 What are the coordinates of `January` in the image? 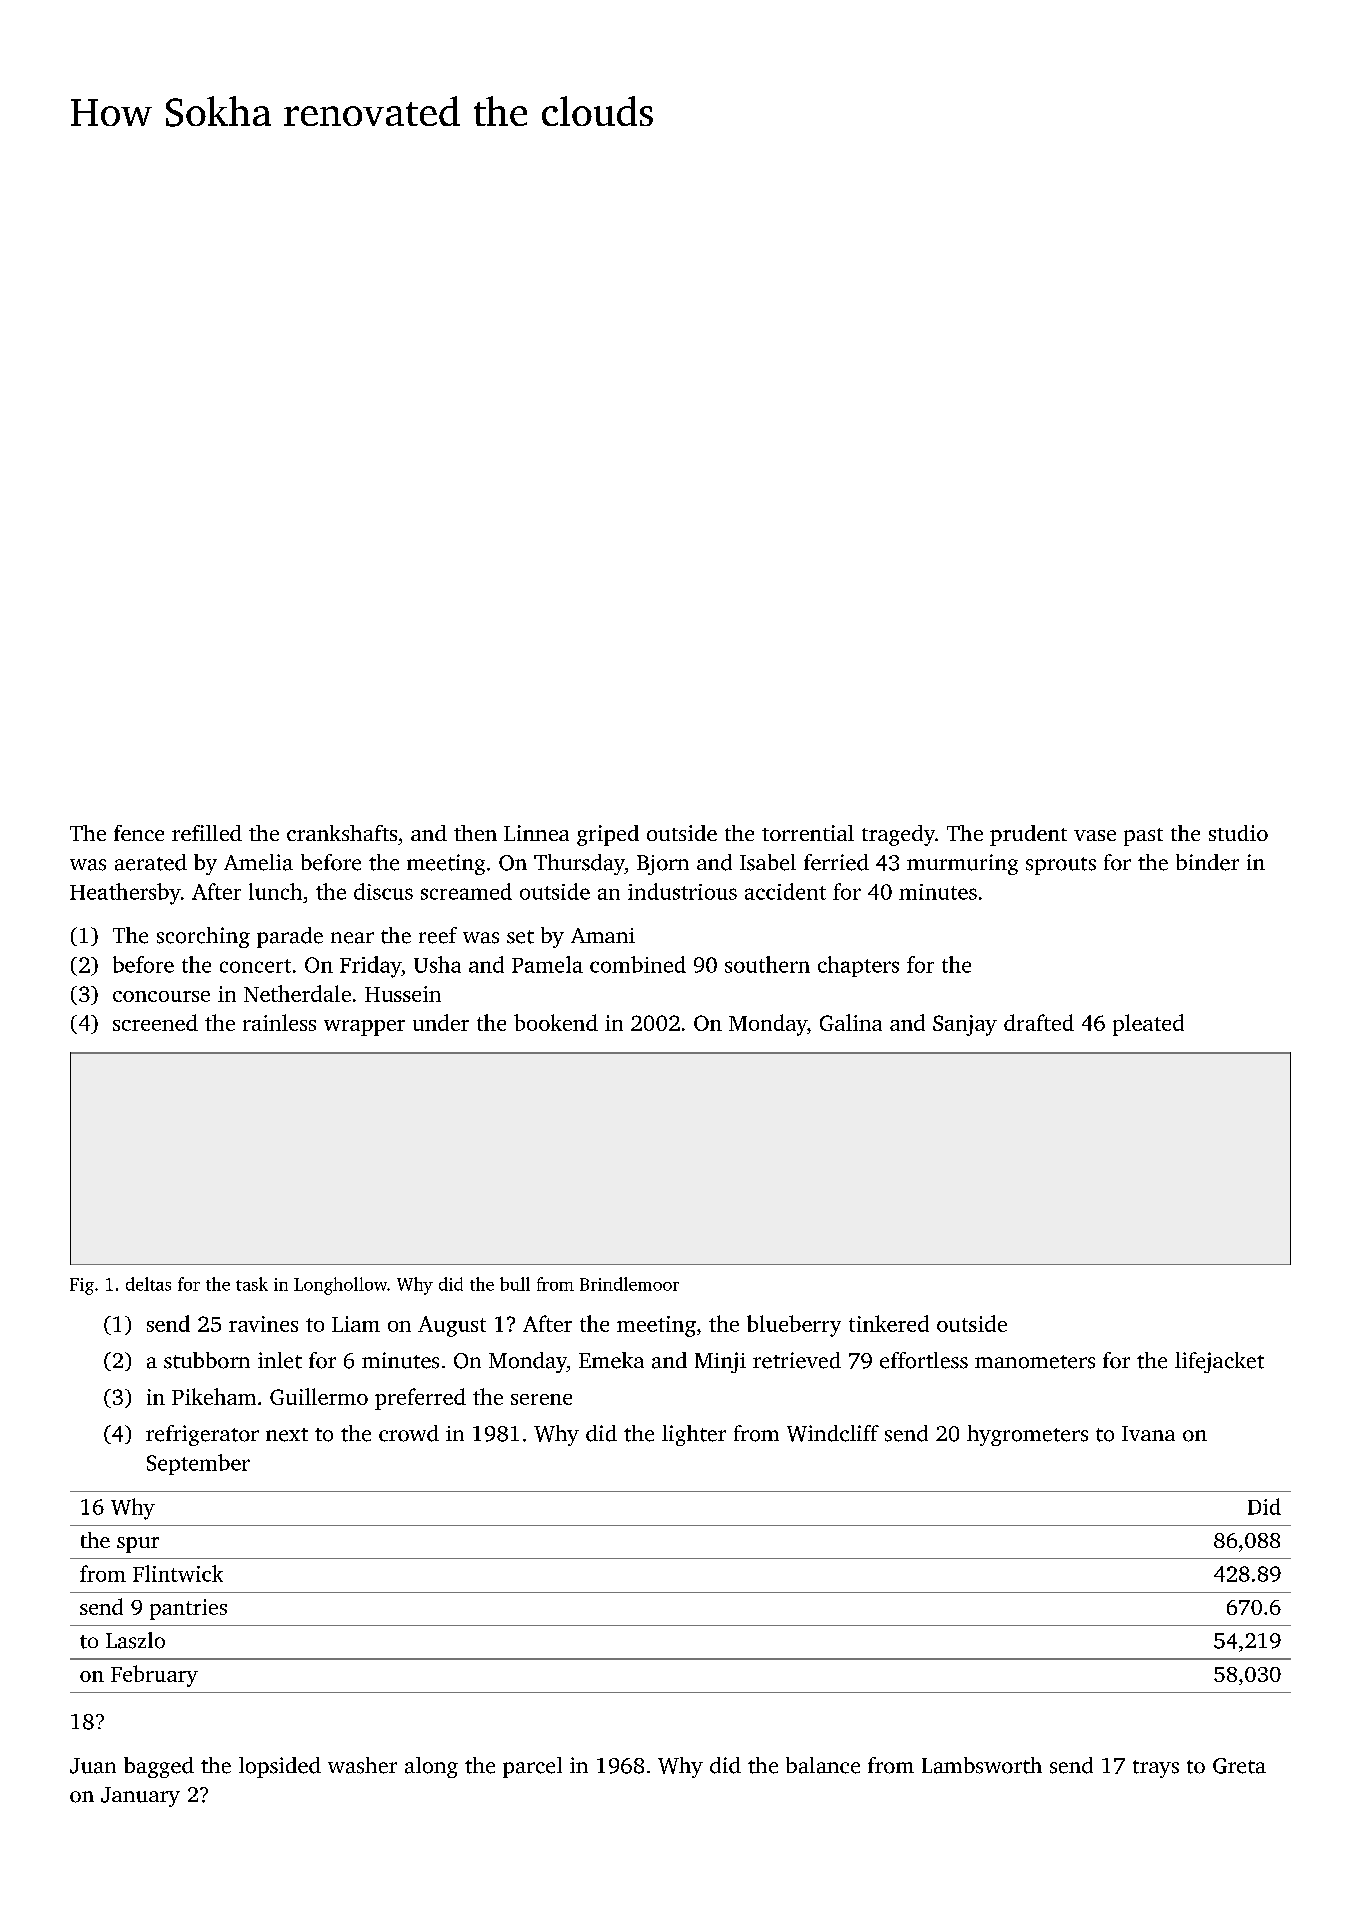 It's located at (140, 1797).
